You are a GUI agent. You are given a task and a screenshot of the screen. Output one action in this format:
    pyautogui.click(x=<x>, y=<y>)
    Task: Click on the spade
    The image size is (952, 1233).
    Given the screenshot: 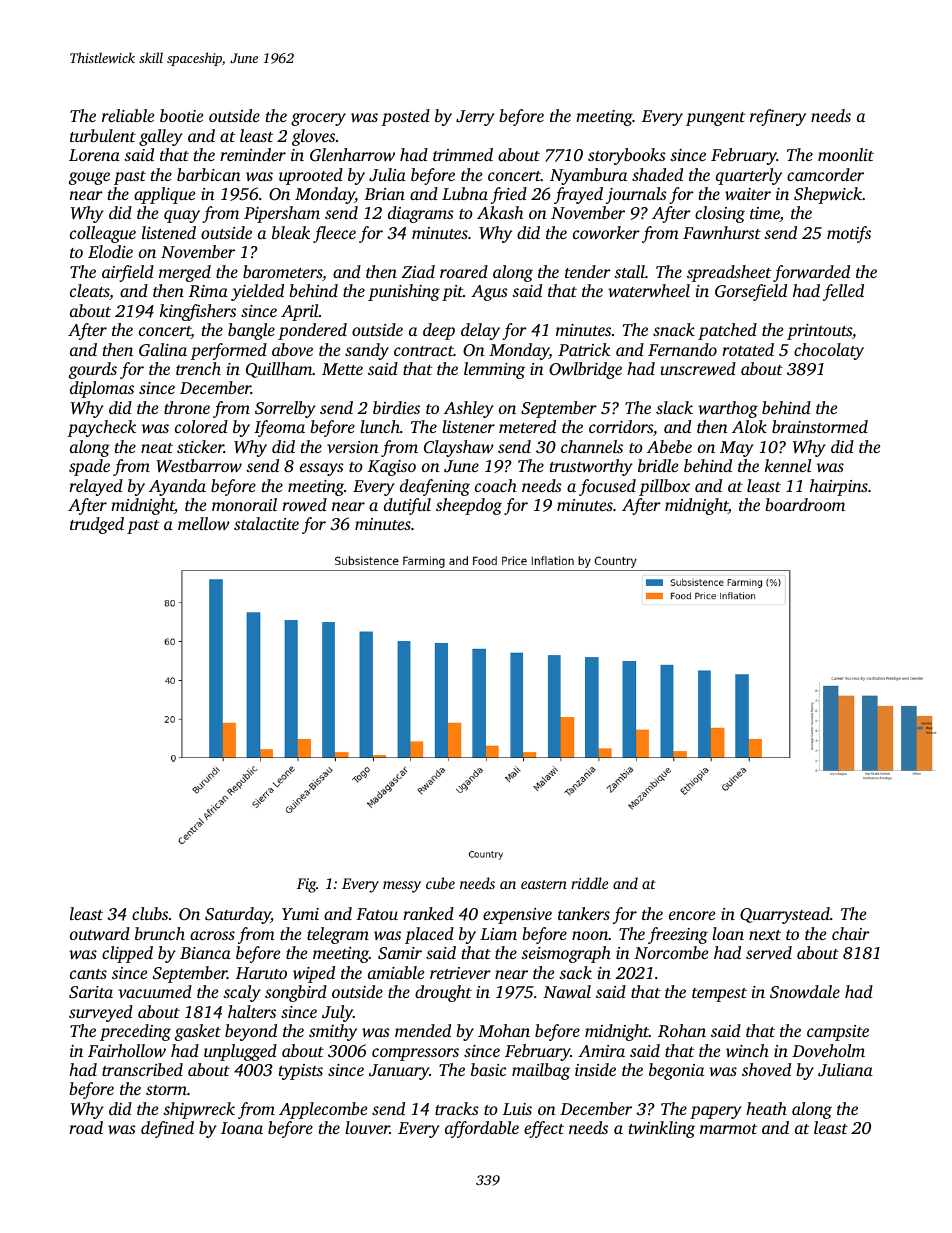 What is the action you would take?
    pyautogui.click(x=89, y=467)
